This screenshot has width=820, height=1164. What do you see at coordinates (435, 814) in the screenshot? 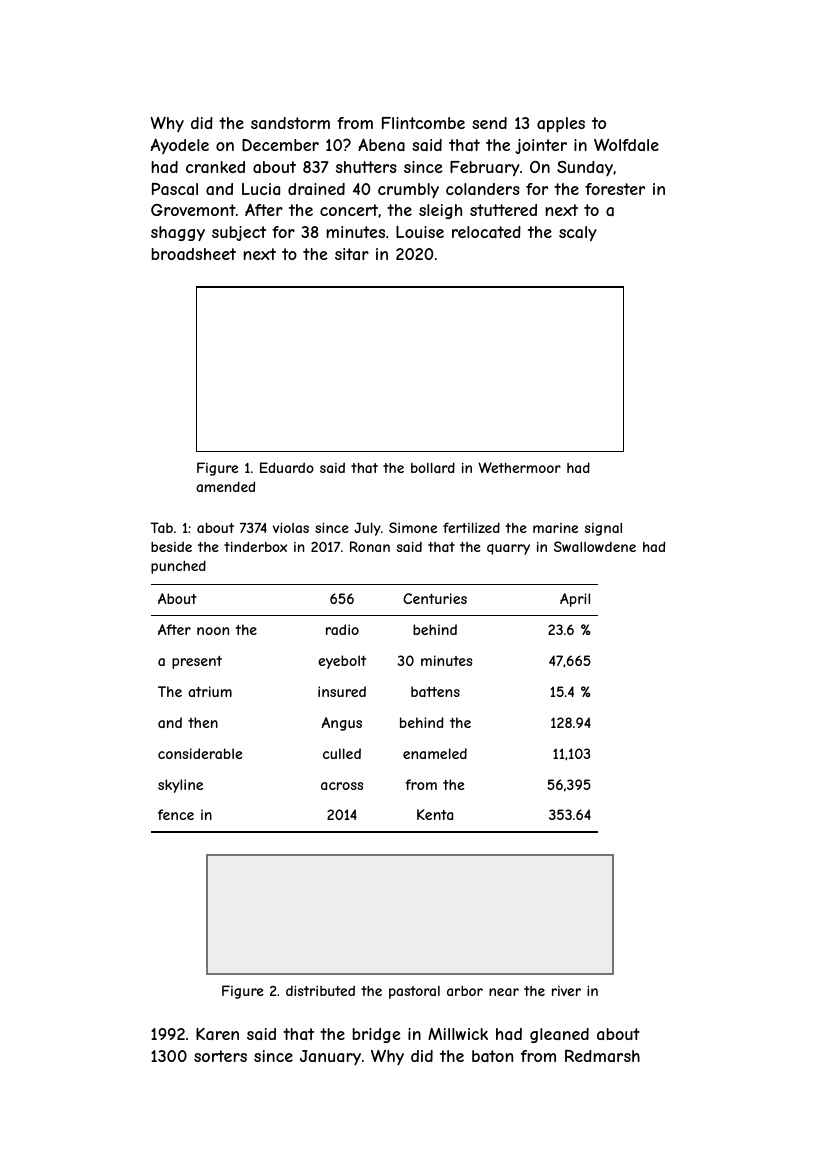
I see `Kenta` at bounding box center [435, 814].
